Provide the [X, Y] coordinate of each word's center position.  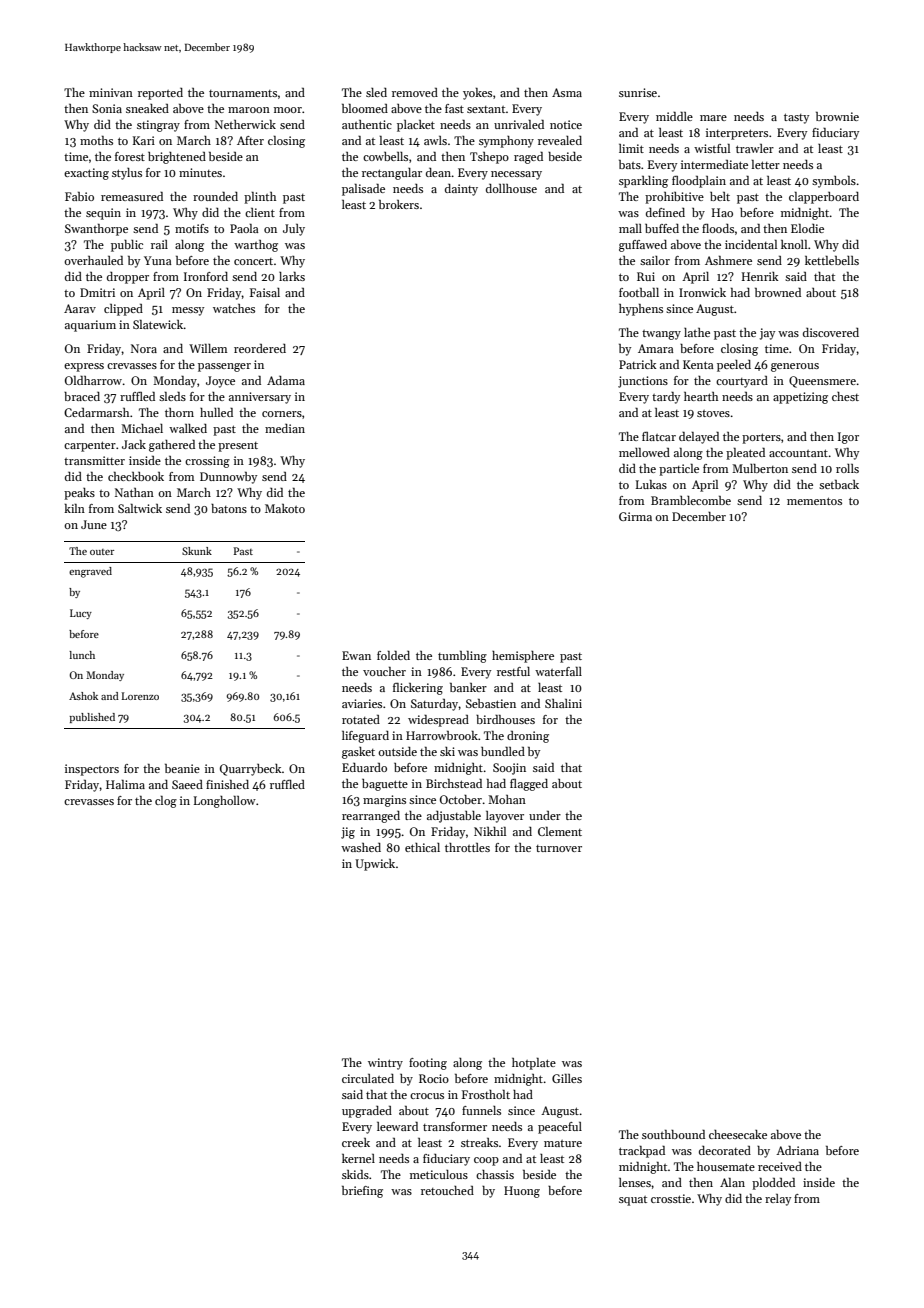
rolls [847, 468]
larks [292, 276]
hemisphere [523, 657]
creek [356, 1142]
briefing [362, 1192]
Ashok [83, 696]
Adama [286, 380]
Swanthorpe [96, 230]
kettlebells [832, 260]
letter [766, 164]
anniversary [260, 398]
